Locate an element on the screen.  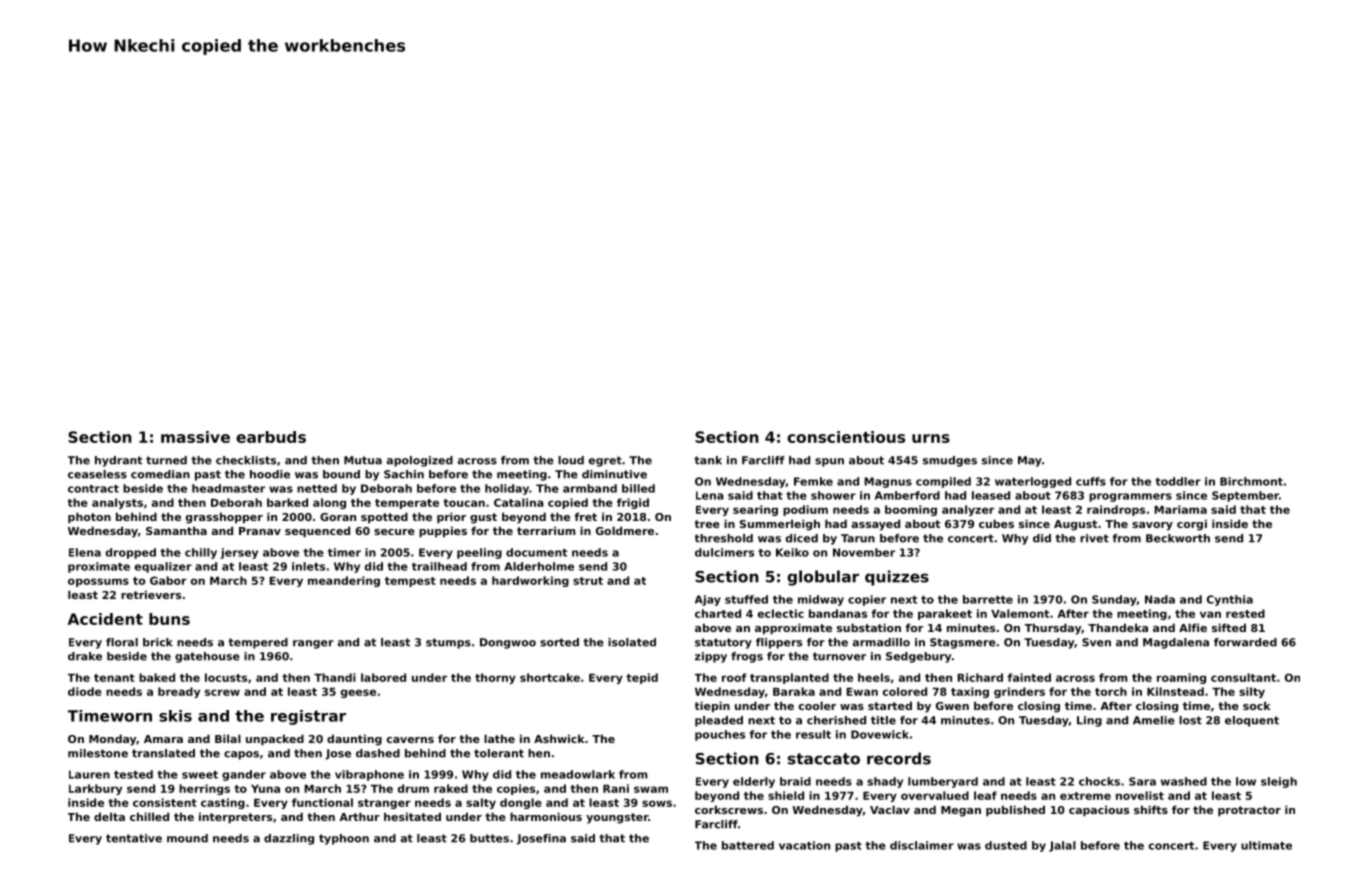
tempest is located at coordinates (410, 582).
